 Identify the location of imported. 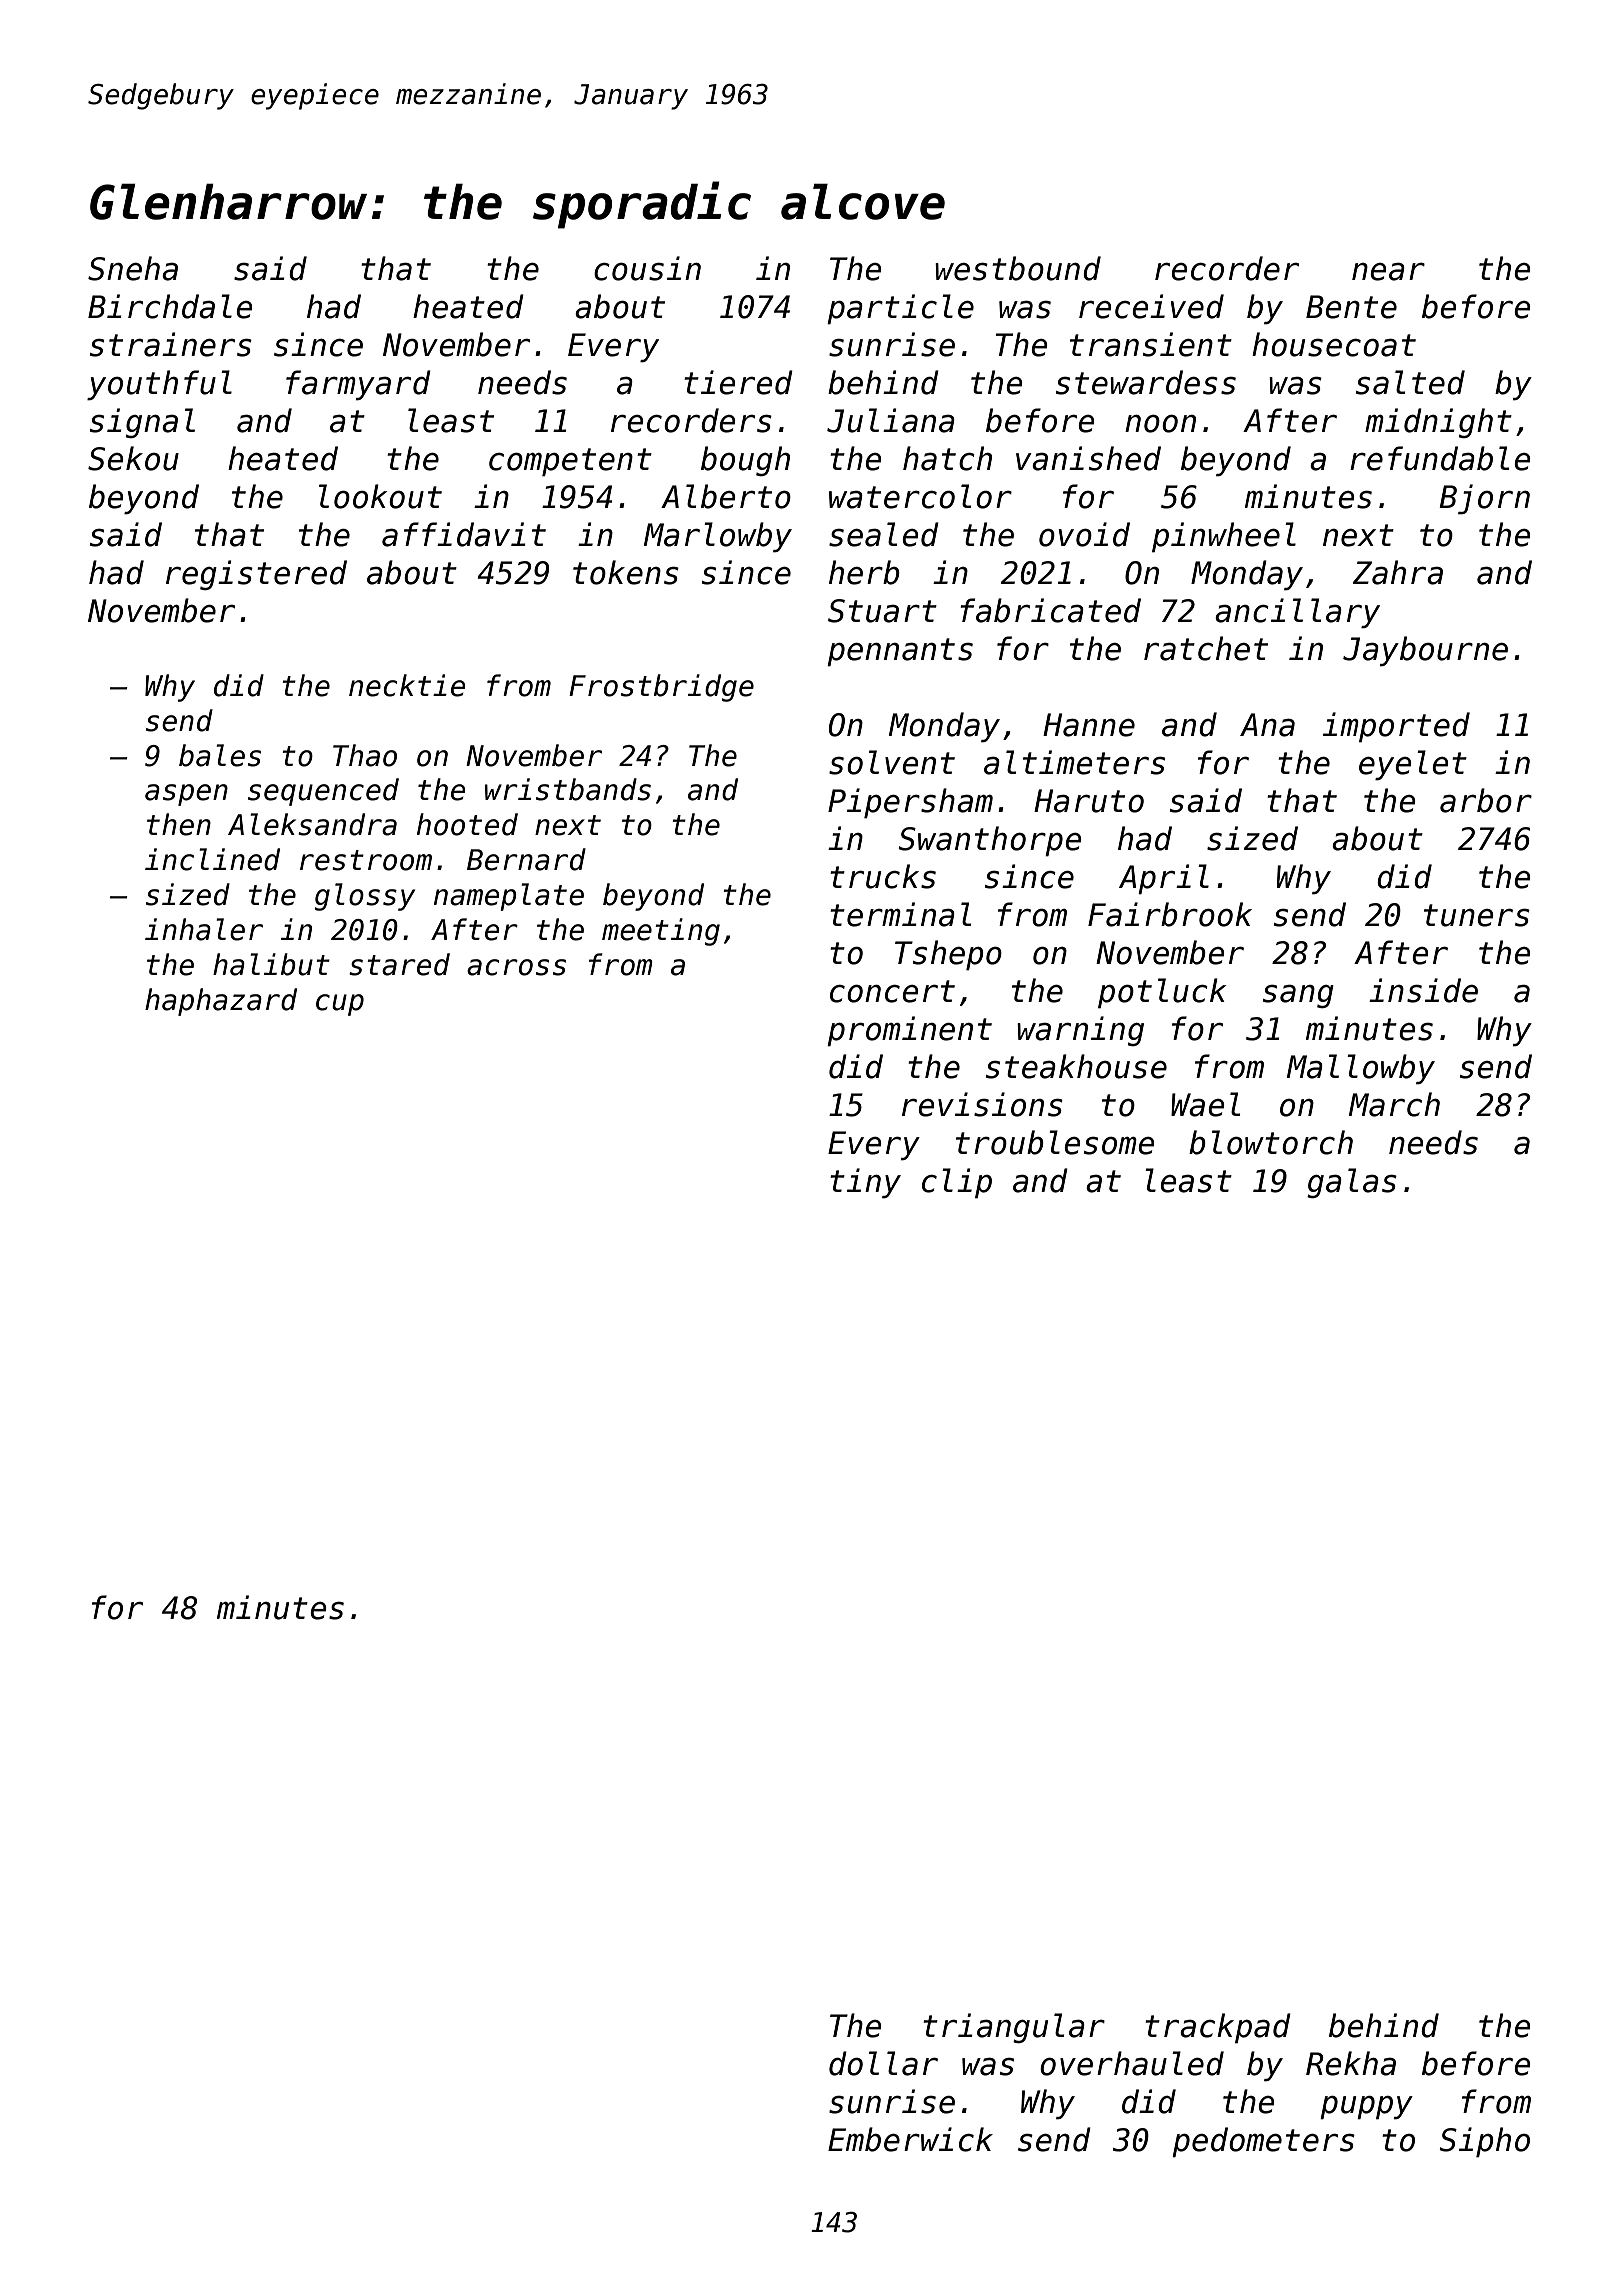
(1396, 727).
